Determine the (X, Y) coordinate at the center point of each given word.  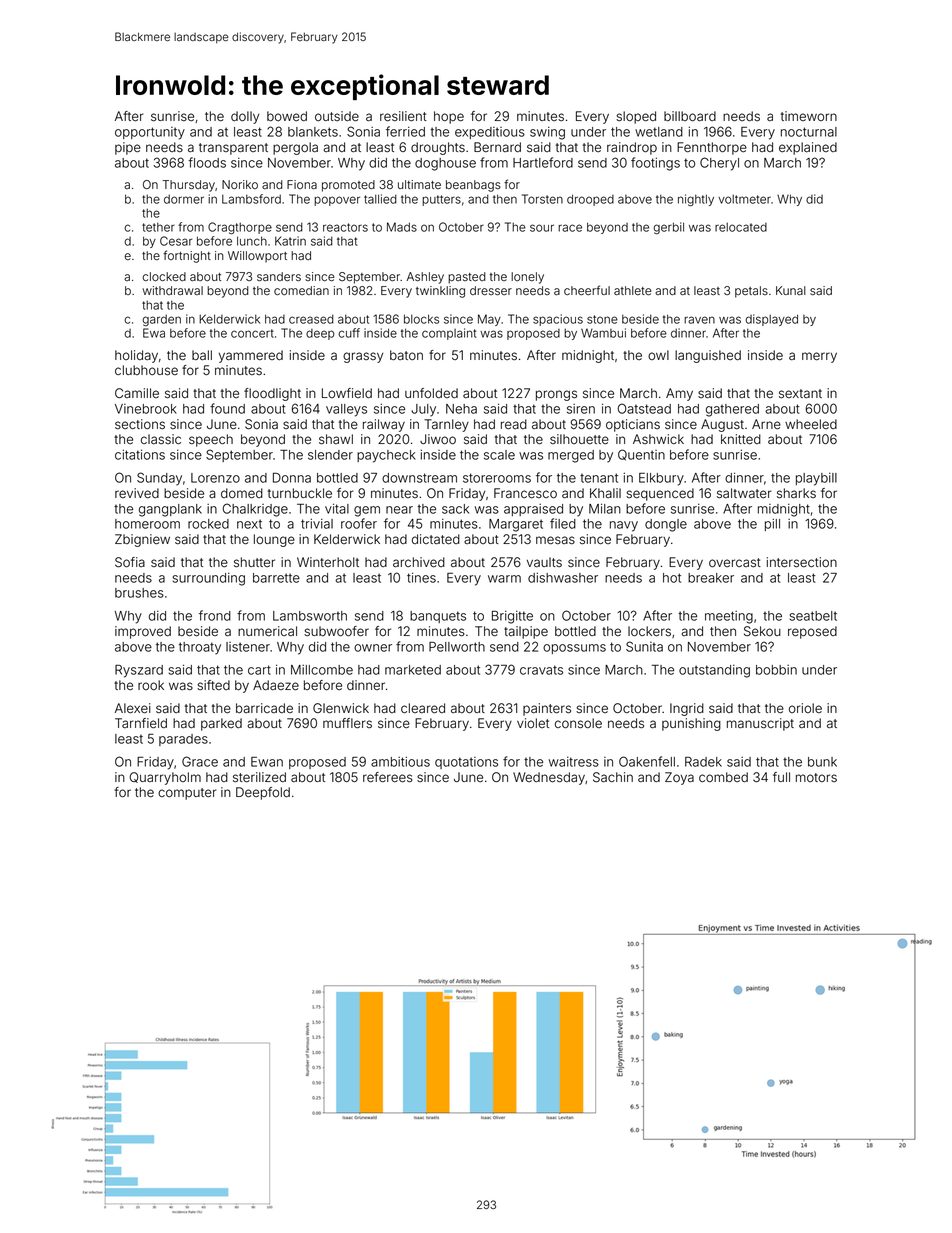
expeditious (490, 133)
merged (571, 456)
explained (808, 148)
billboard (690, 116)
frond (215, 615)
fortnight (187, 256)
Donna (292, 478)
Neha (461, 409)
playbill (816, 479)
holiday (136, 356)
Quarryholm (165, 778)
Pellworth (457, 647)
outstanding (714, 671)
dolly (245, 117)
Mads (402, 227)
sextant (800, 394)
